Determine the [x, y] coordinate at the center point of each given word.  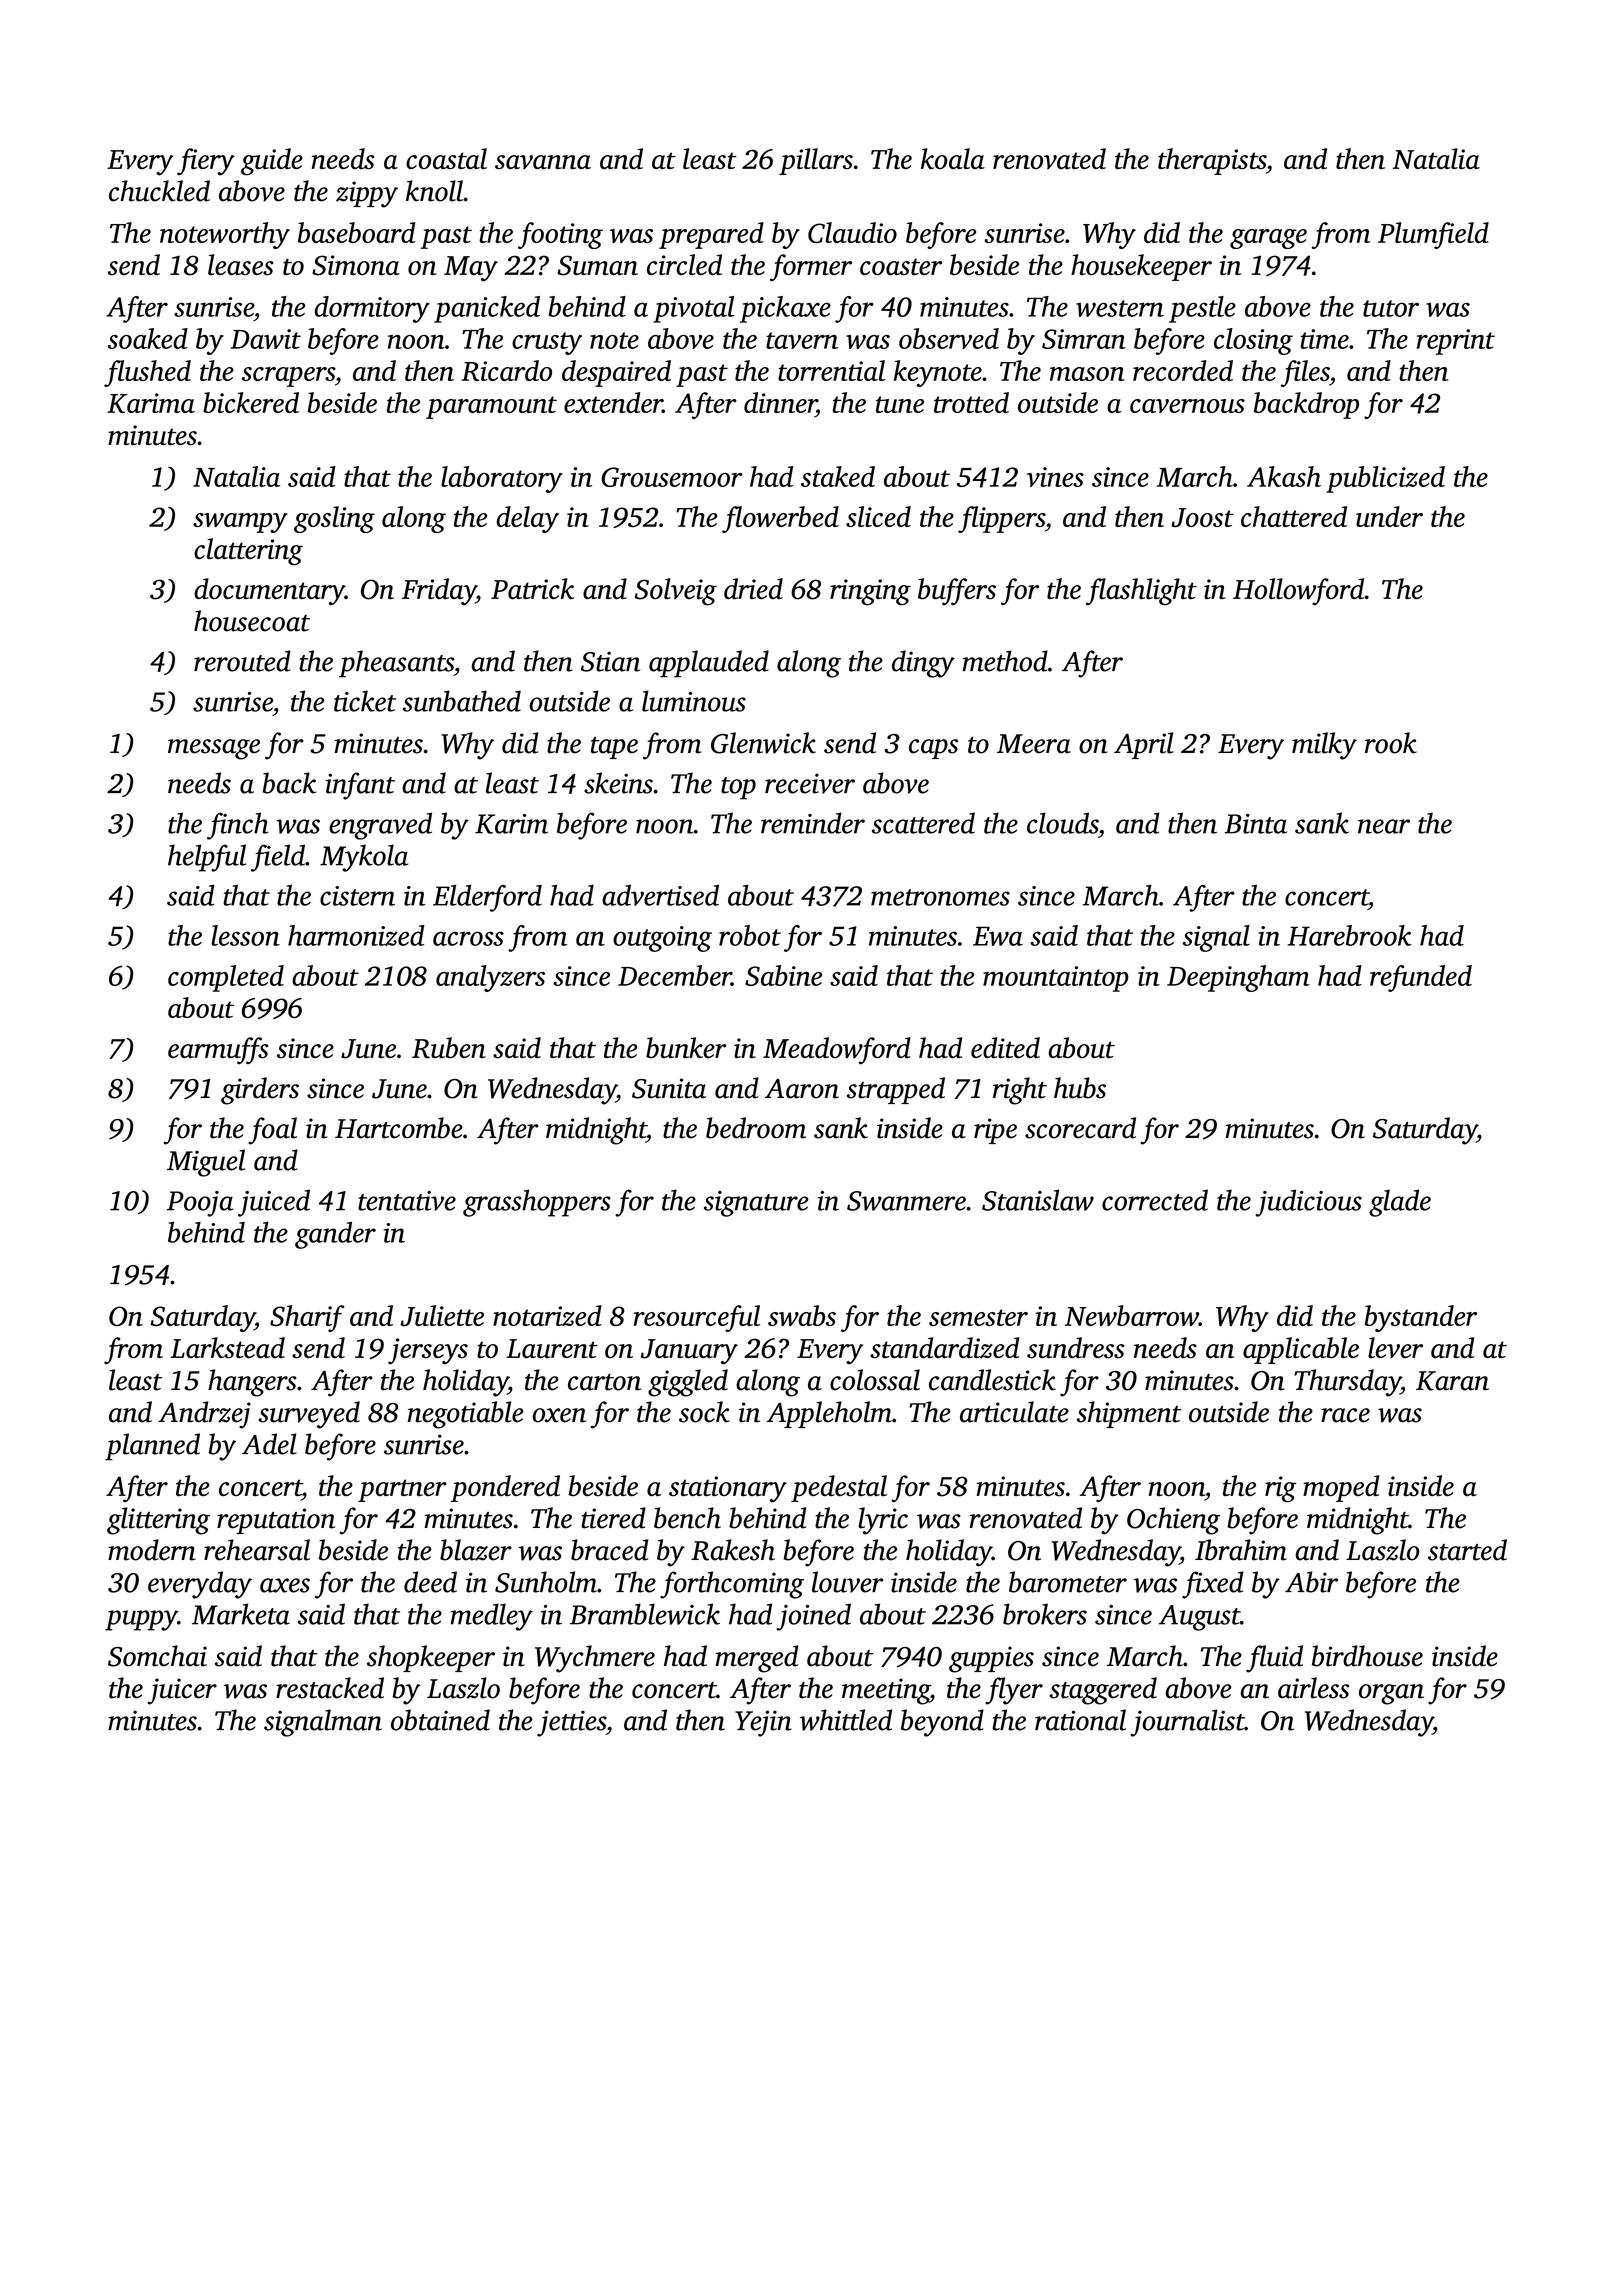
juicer [182, 1691]
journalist [1188, 1723]
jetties [571, 1723]
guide [272, 162]
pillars [816, 161]
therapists [1212, 161]
